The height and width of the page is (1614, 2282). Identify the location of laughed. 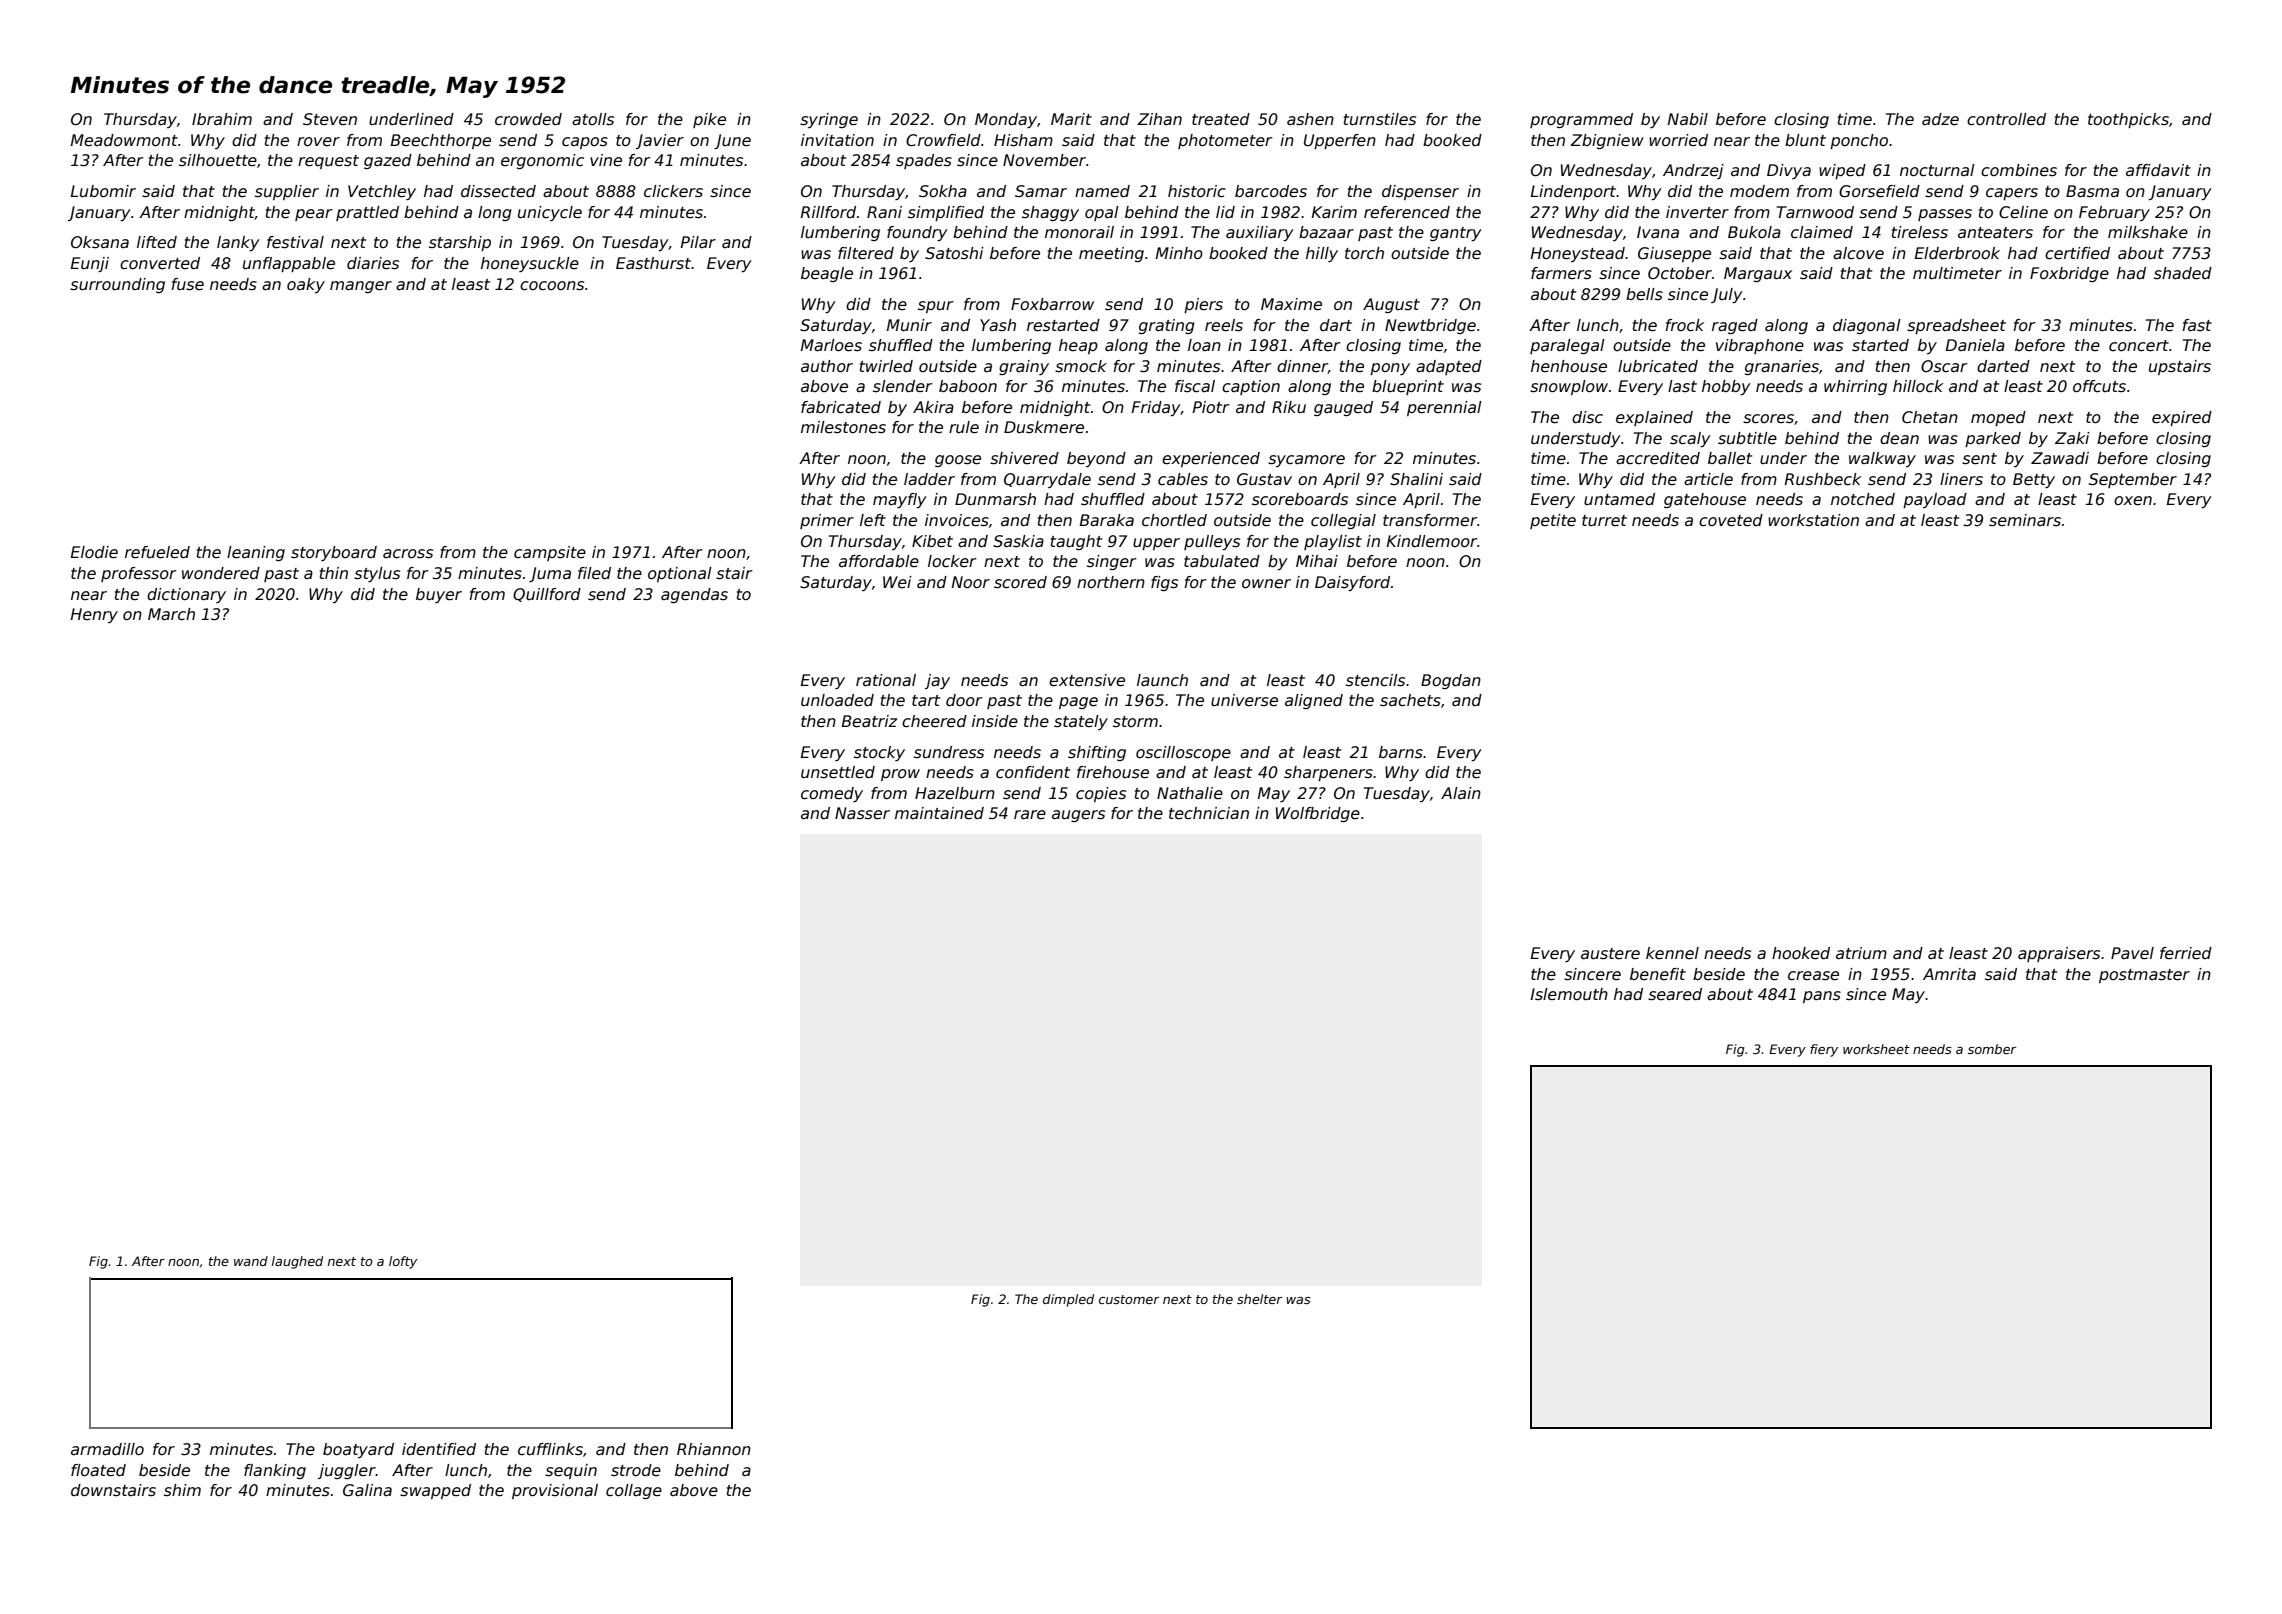
(297, 1262).
